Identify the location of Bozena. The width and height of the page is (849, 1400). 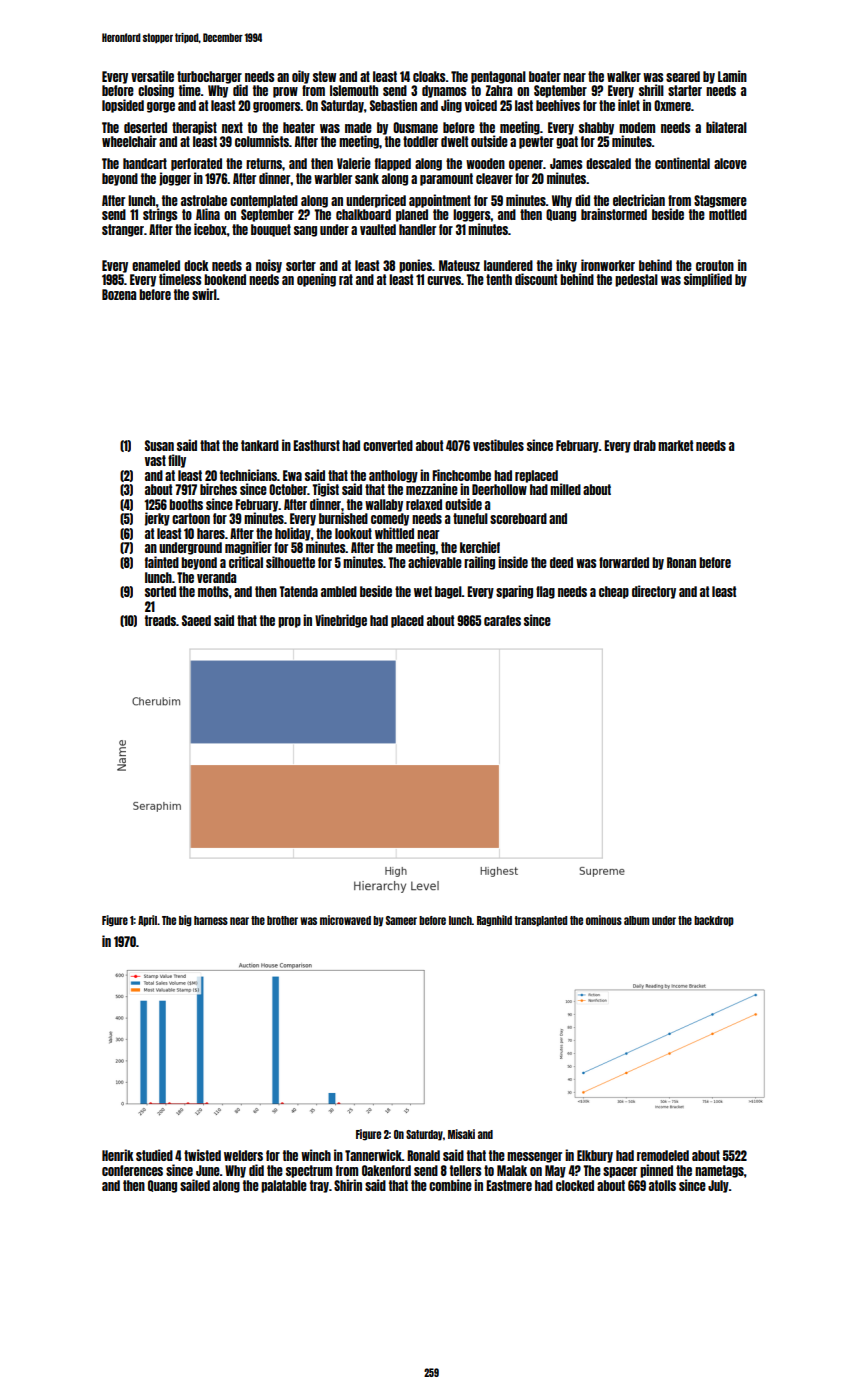
(119, 294).
